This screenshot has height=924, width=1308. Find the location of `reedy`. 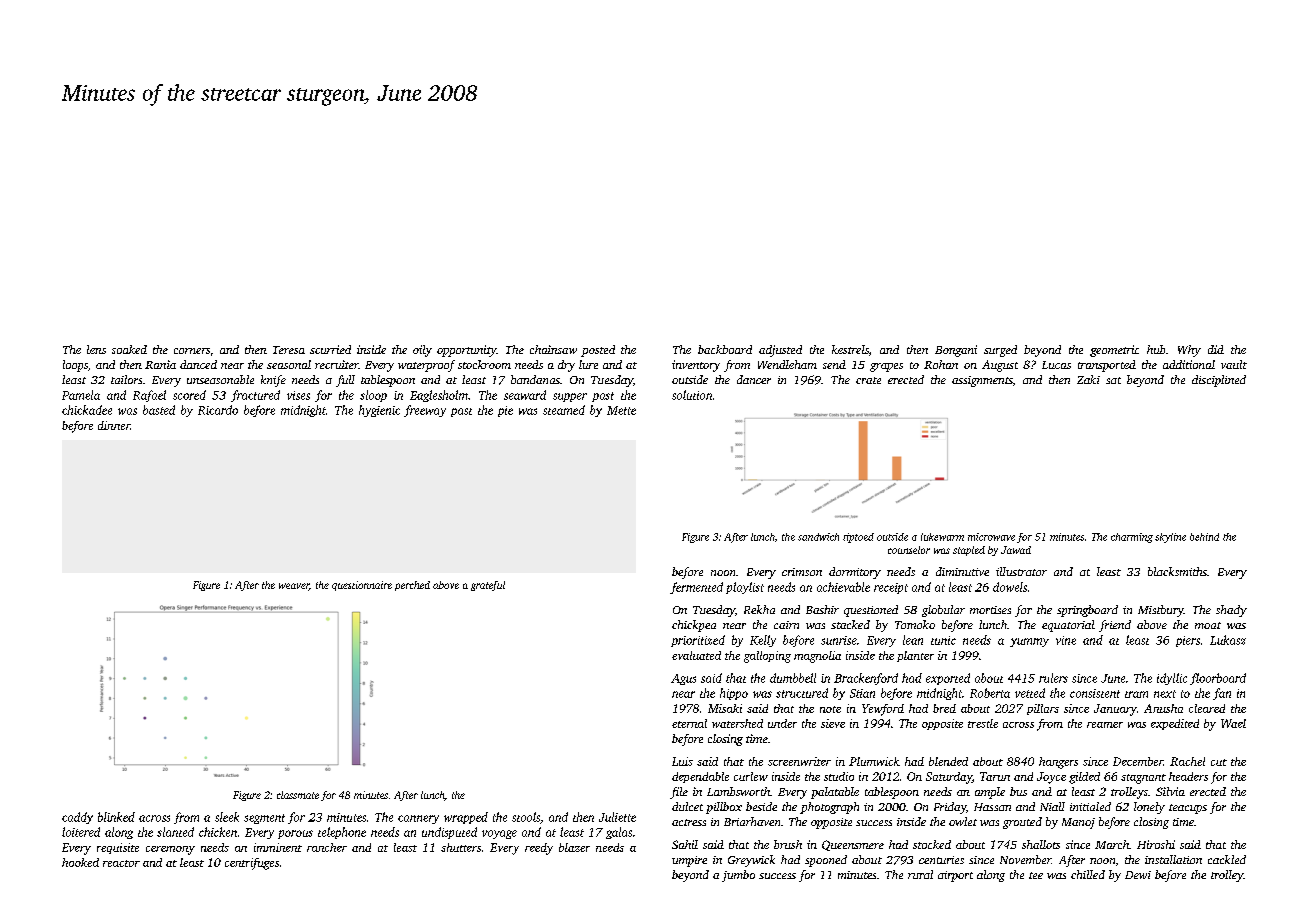

reedy is located at coordinates (539, 849).
